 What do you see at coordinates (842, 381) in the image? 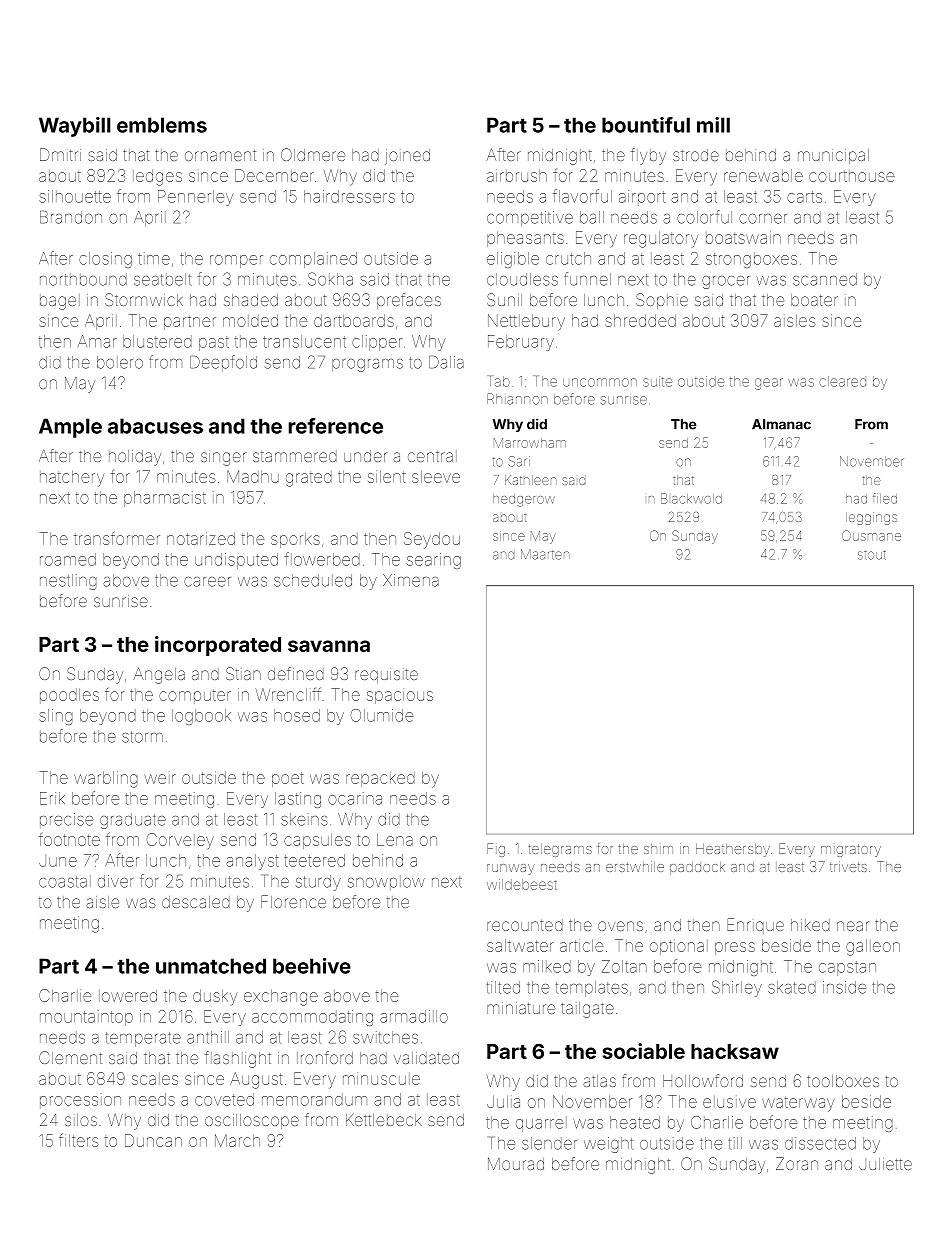
I see `cleared` at bounding box center [842, 381].
